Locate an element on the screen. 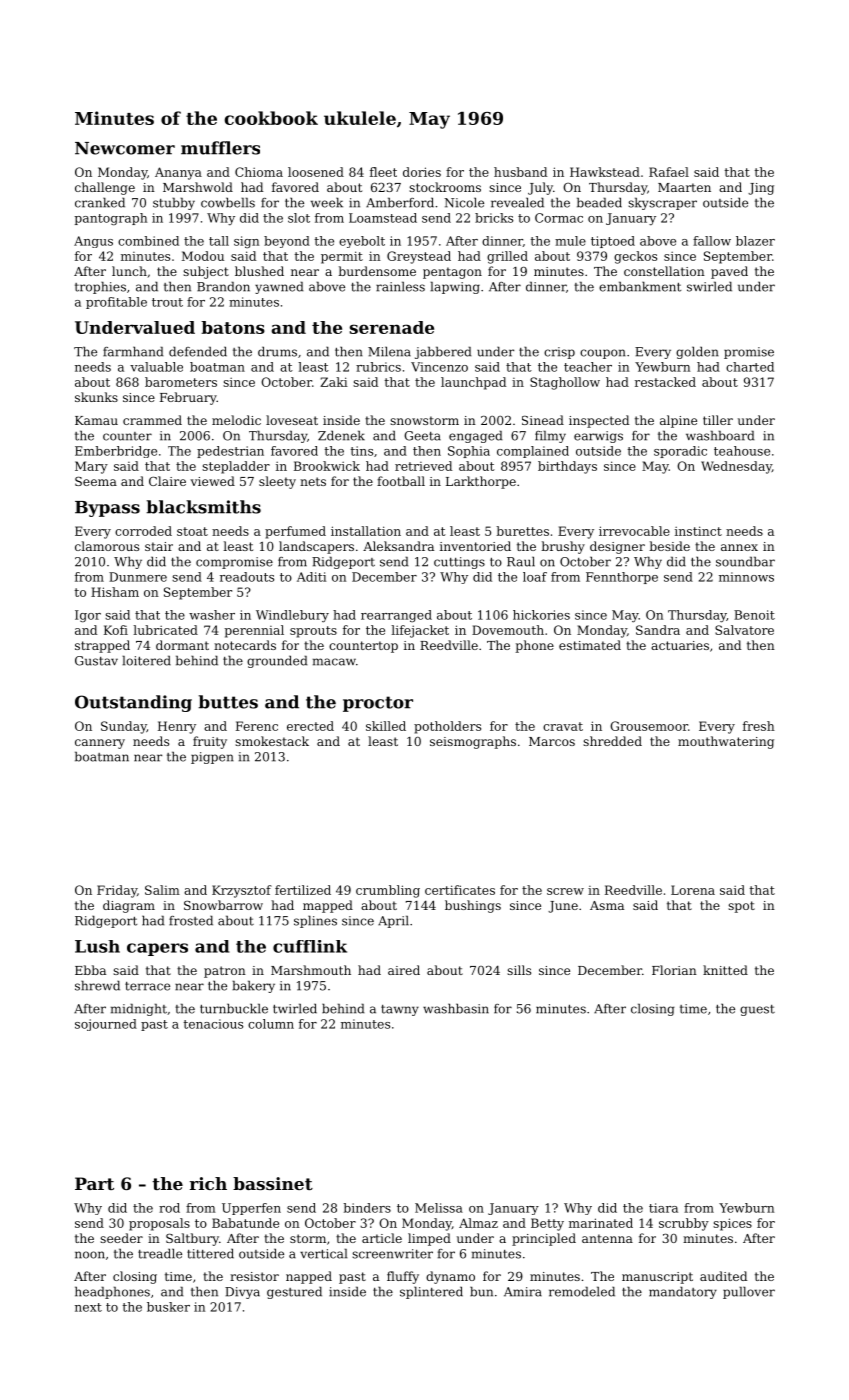  Jing is located at coordinates (761, 189).
